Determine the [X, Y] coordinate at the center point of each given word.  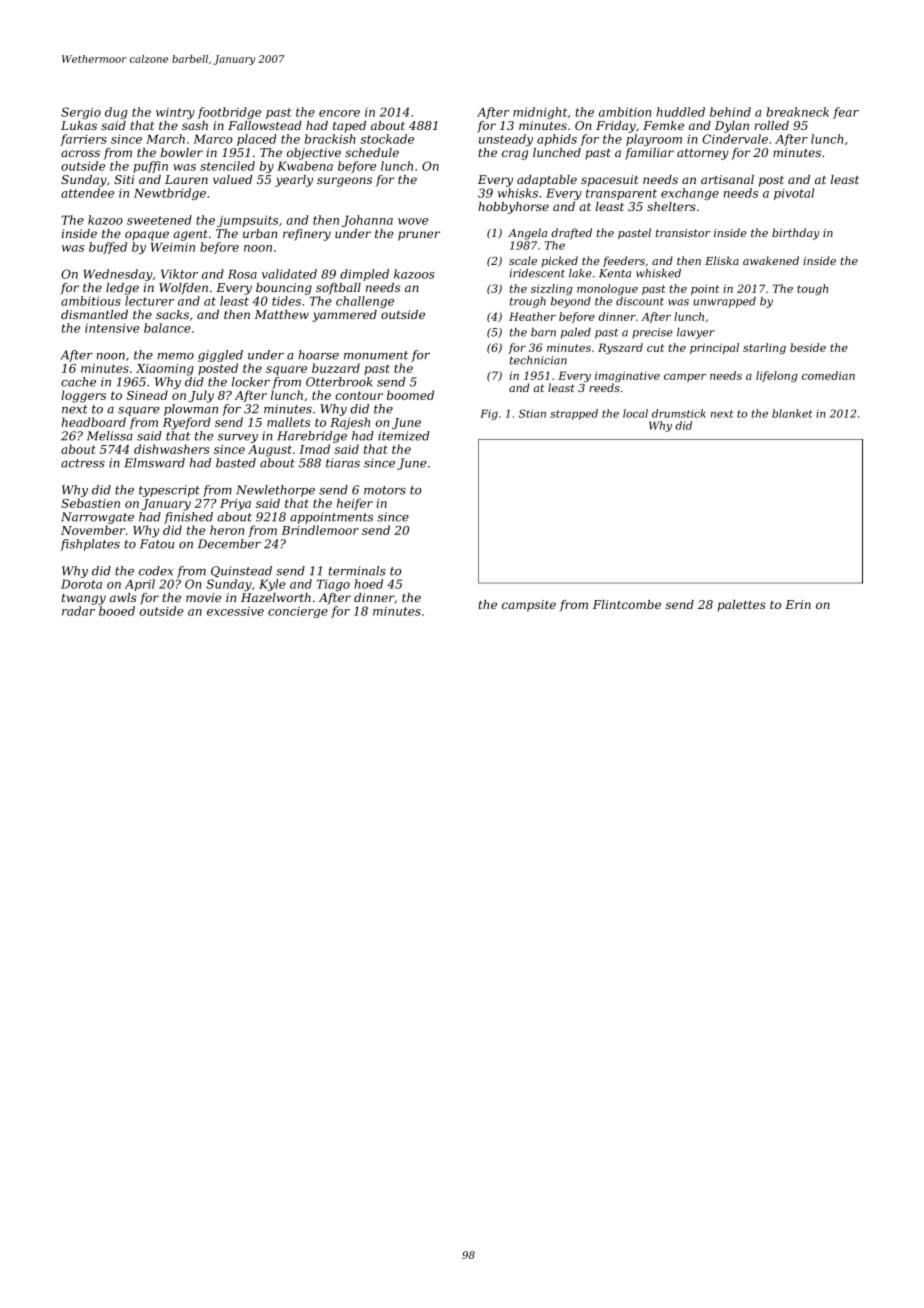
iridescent [537, 273]
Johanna [367, 221]
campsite [529, 606]
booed [117, 611]
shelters [671, 206]
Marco [213, 139]
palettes [742, 606]
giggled [220, 356]
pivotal [794, 194]
